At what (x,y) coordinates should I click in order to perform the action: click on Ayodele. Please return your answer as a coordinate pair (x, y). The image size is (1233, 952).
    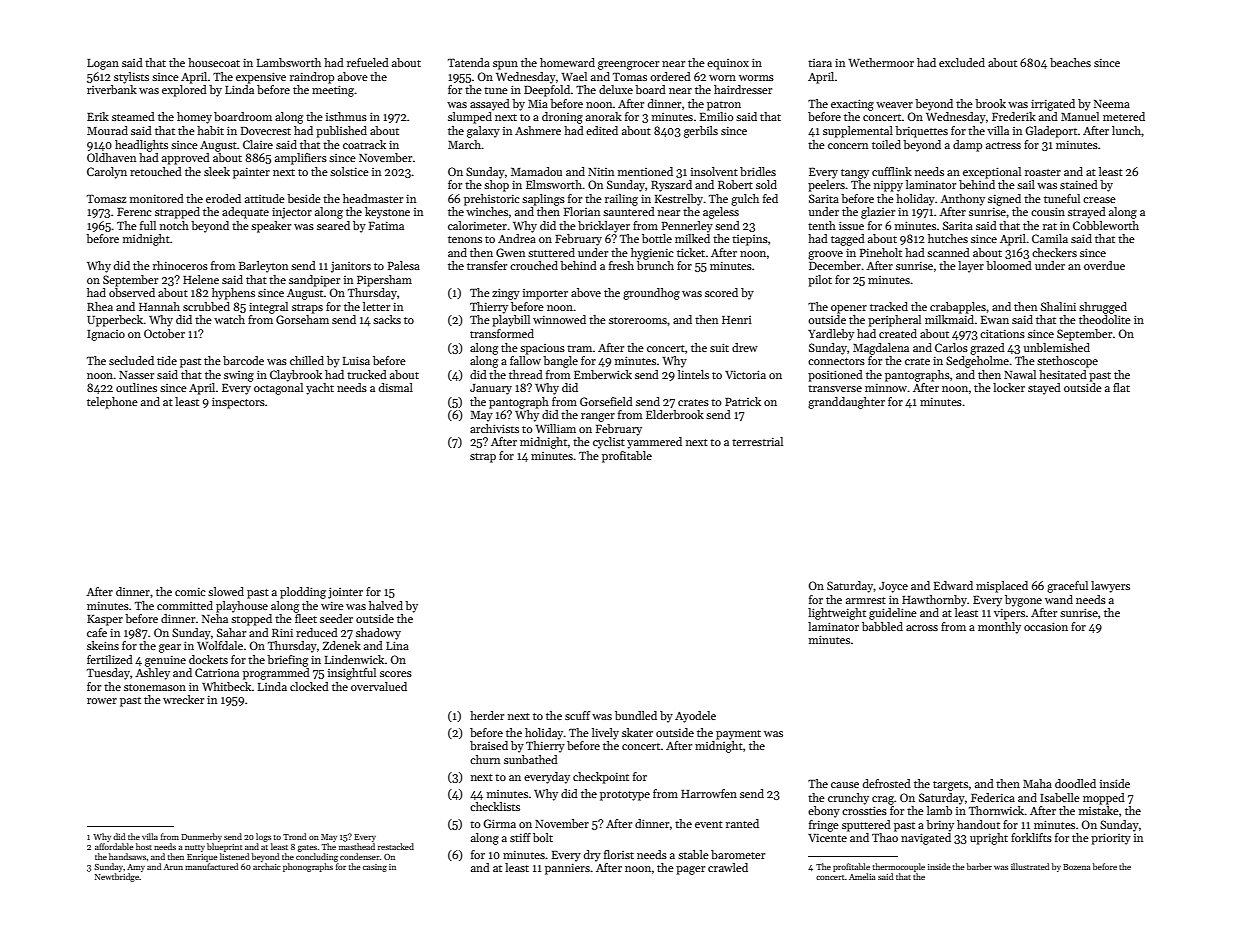
    Looking at the image, I should click on (695, 717).
